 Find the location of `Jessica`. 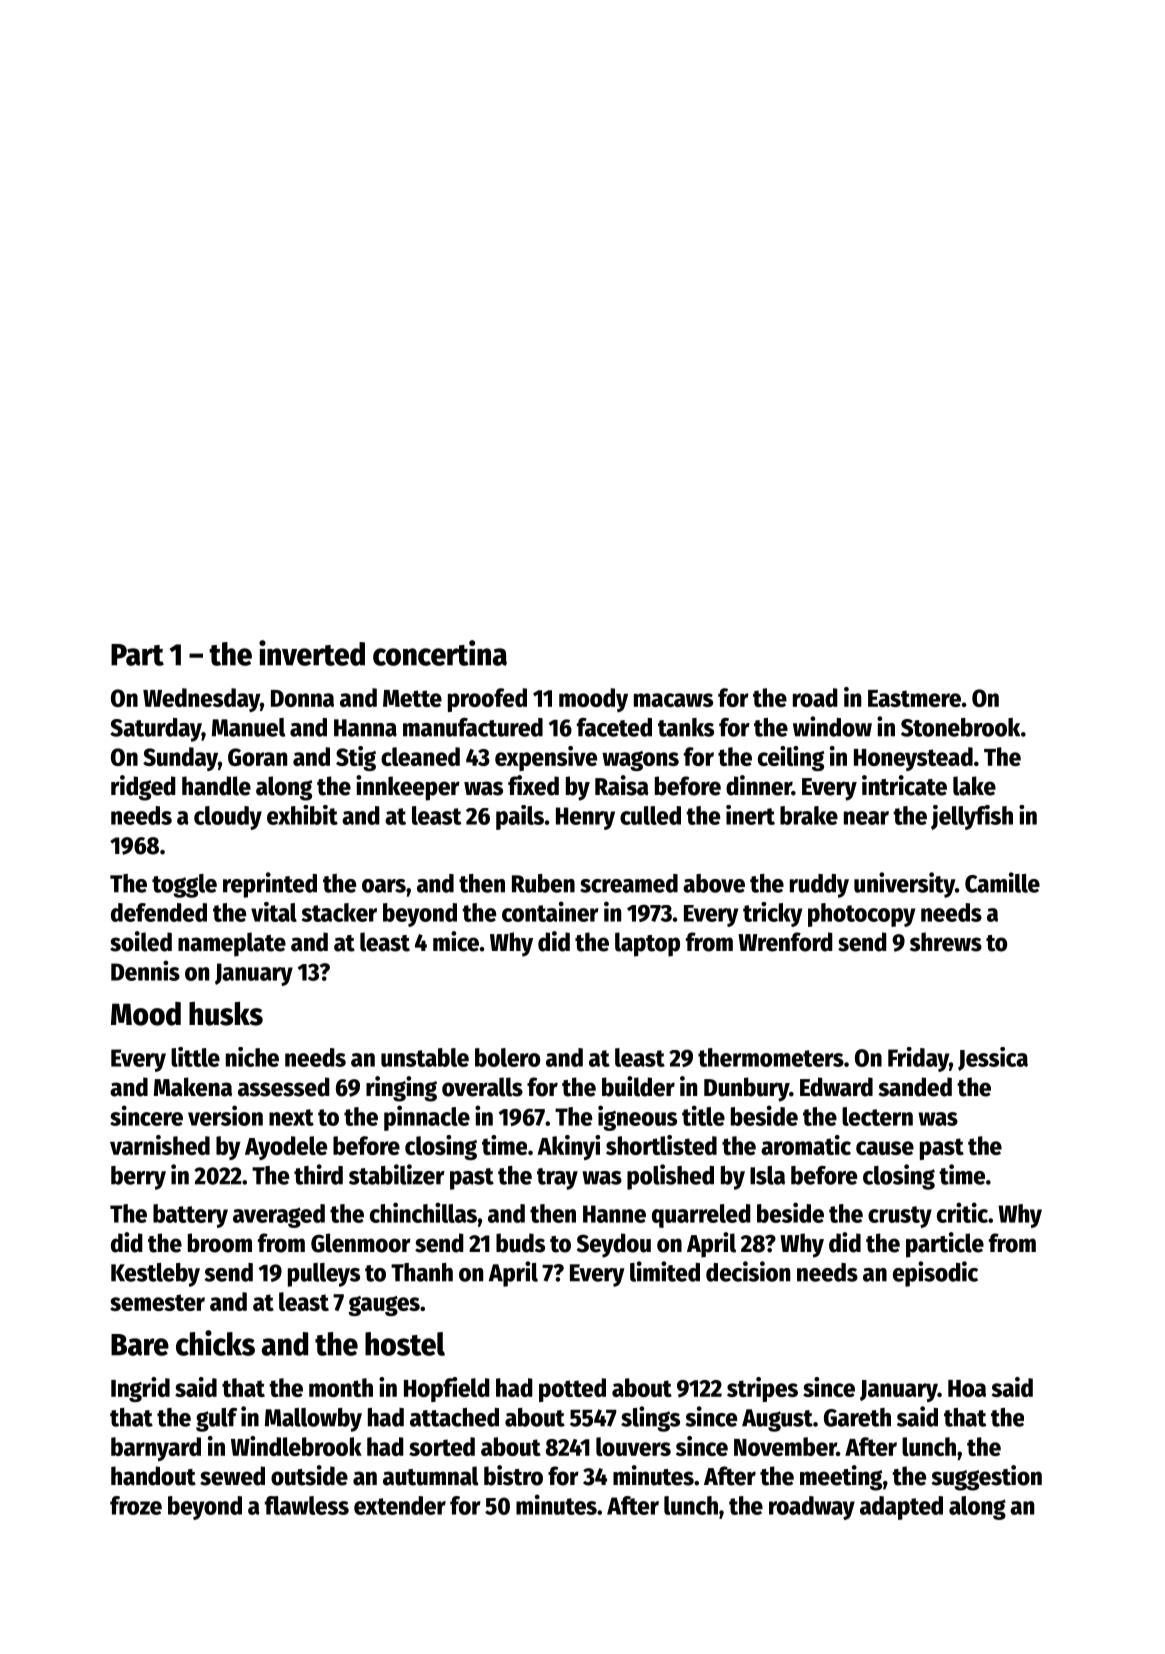

Jessica is located at coordinates (993, 1059).
